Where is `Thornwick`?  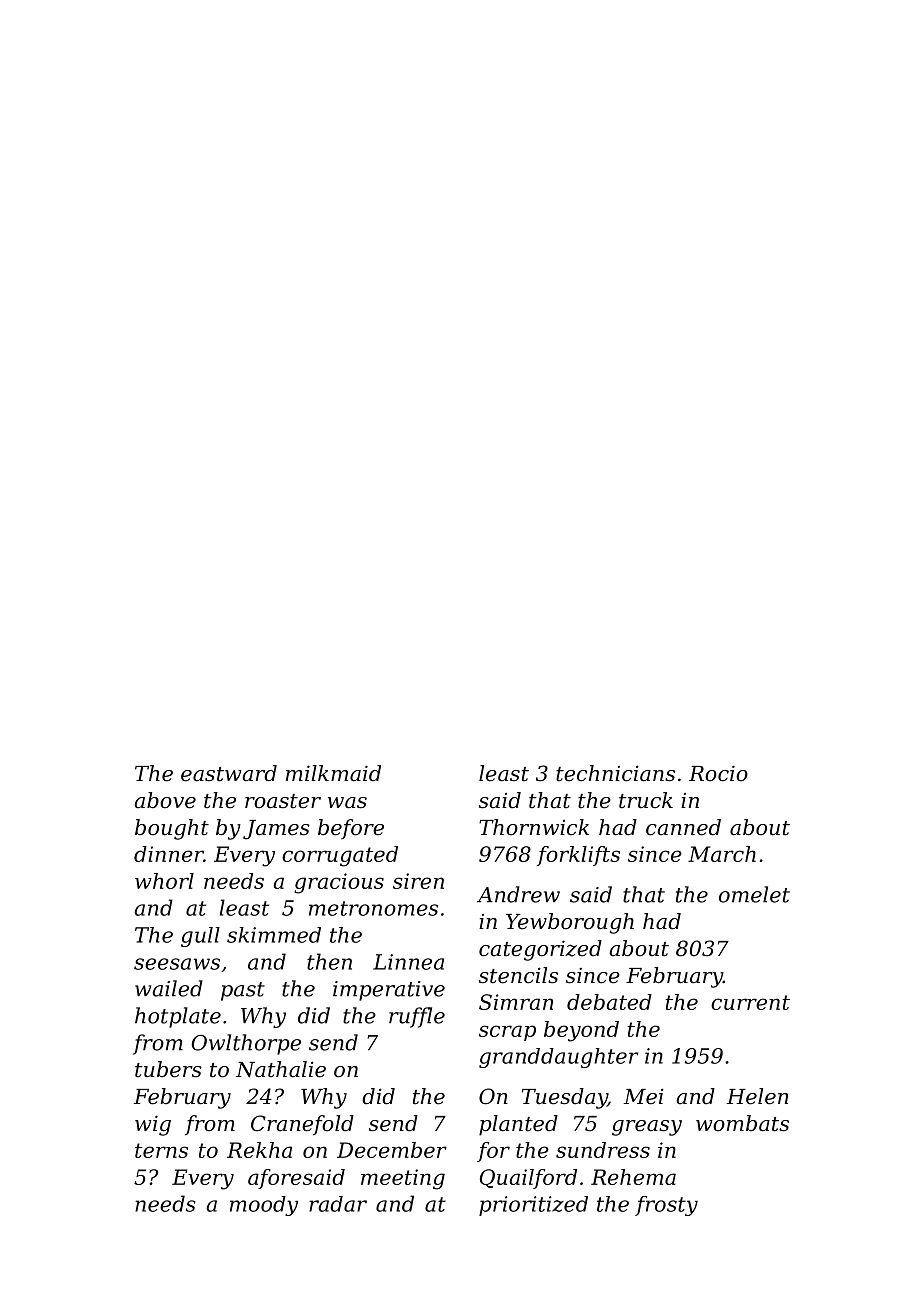
Thornwick is located at coordinates (534, 827).
